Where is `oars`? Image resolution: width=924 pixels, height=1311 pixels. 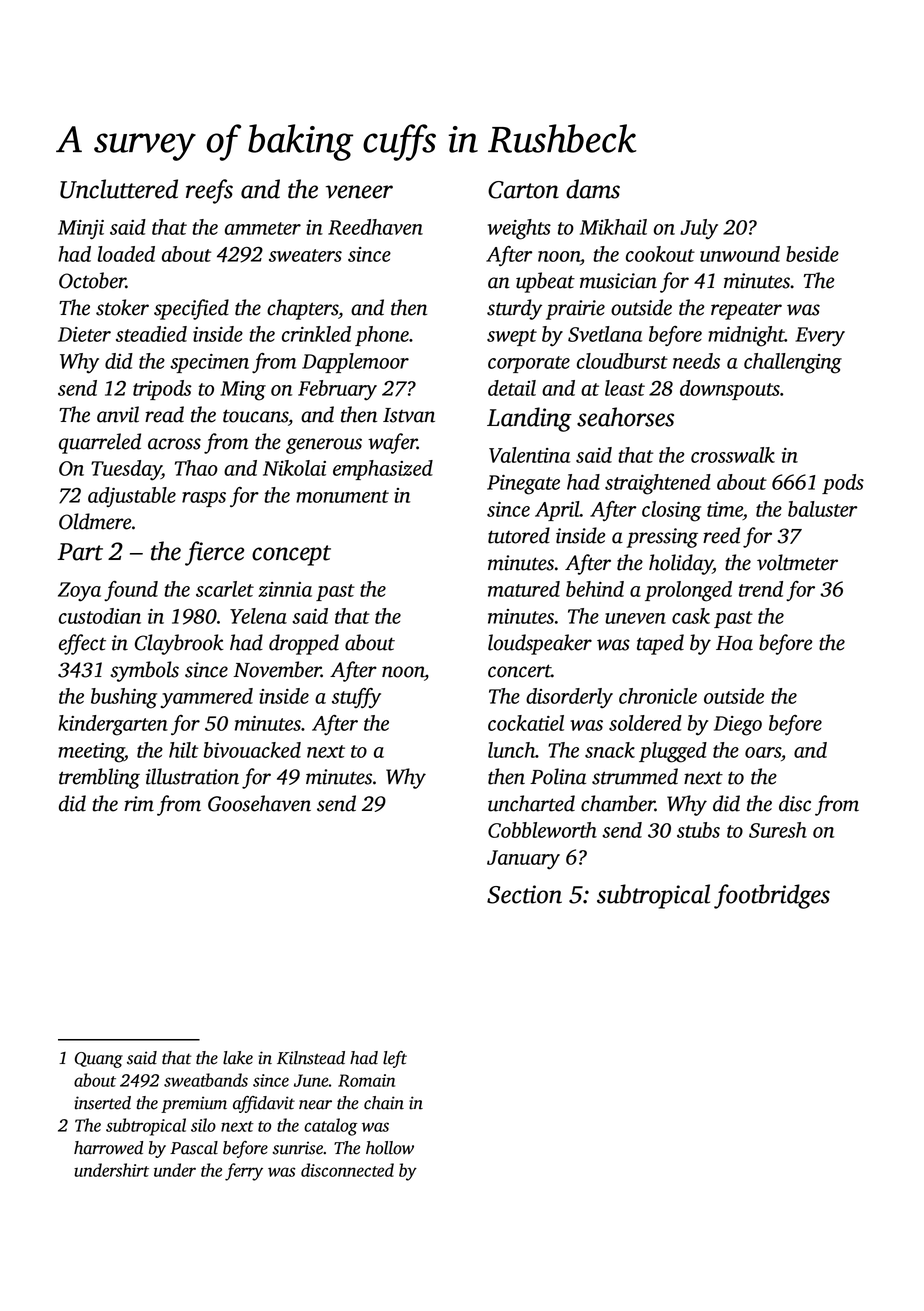
oars is located at coordinates (763, 752).
